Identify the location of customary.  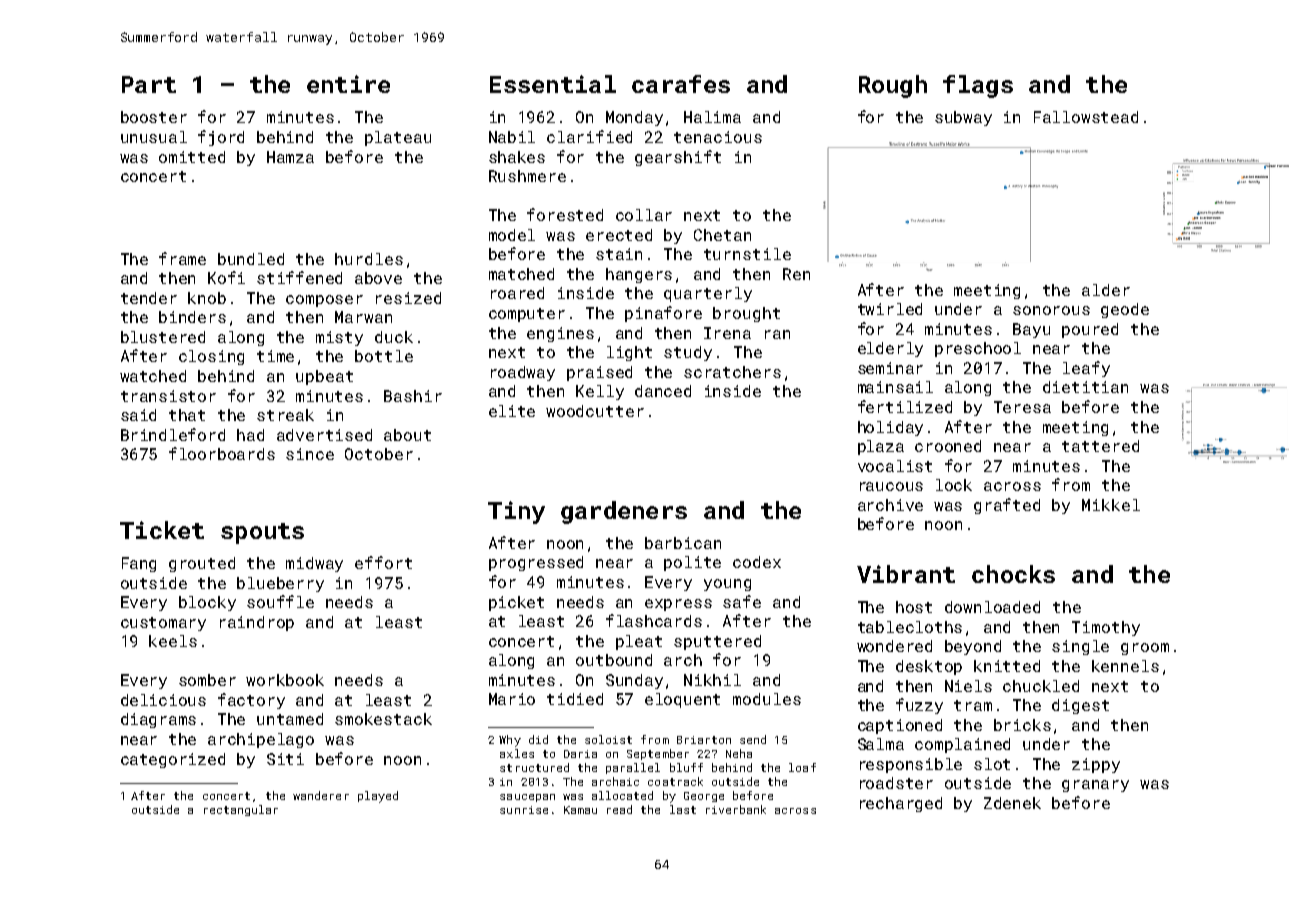
(163, 624).
